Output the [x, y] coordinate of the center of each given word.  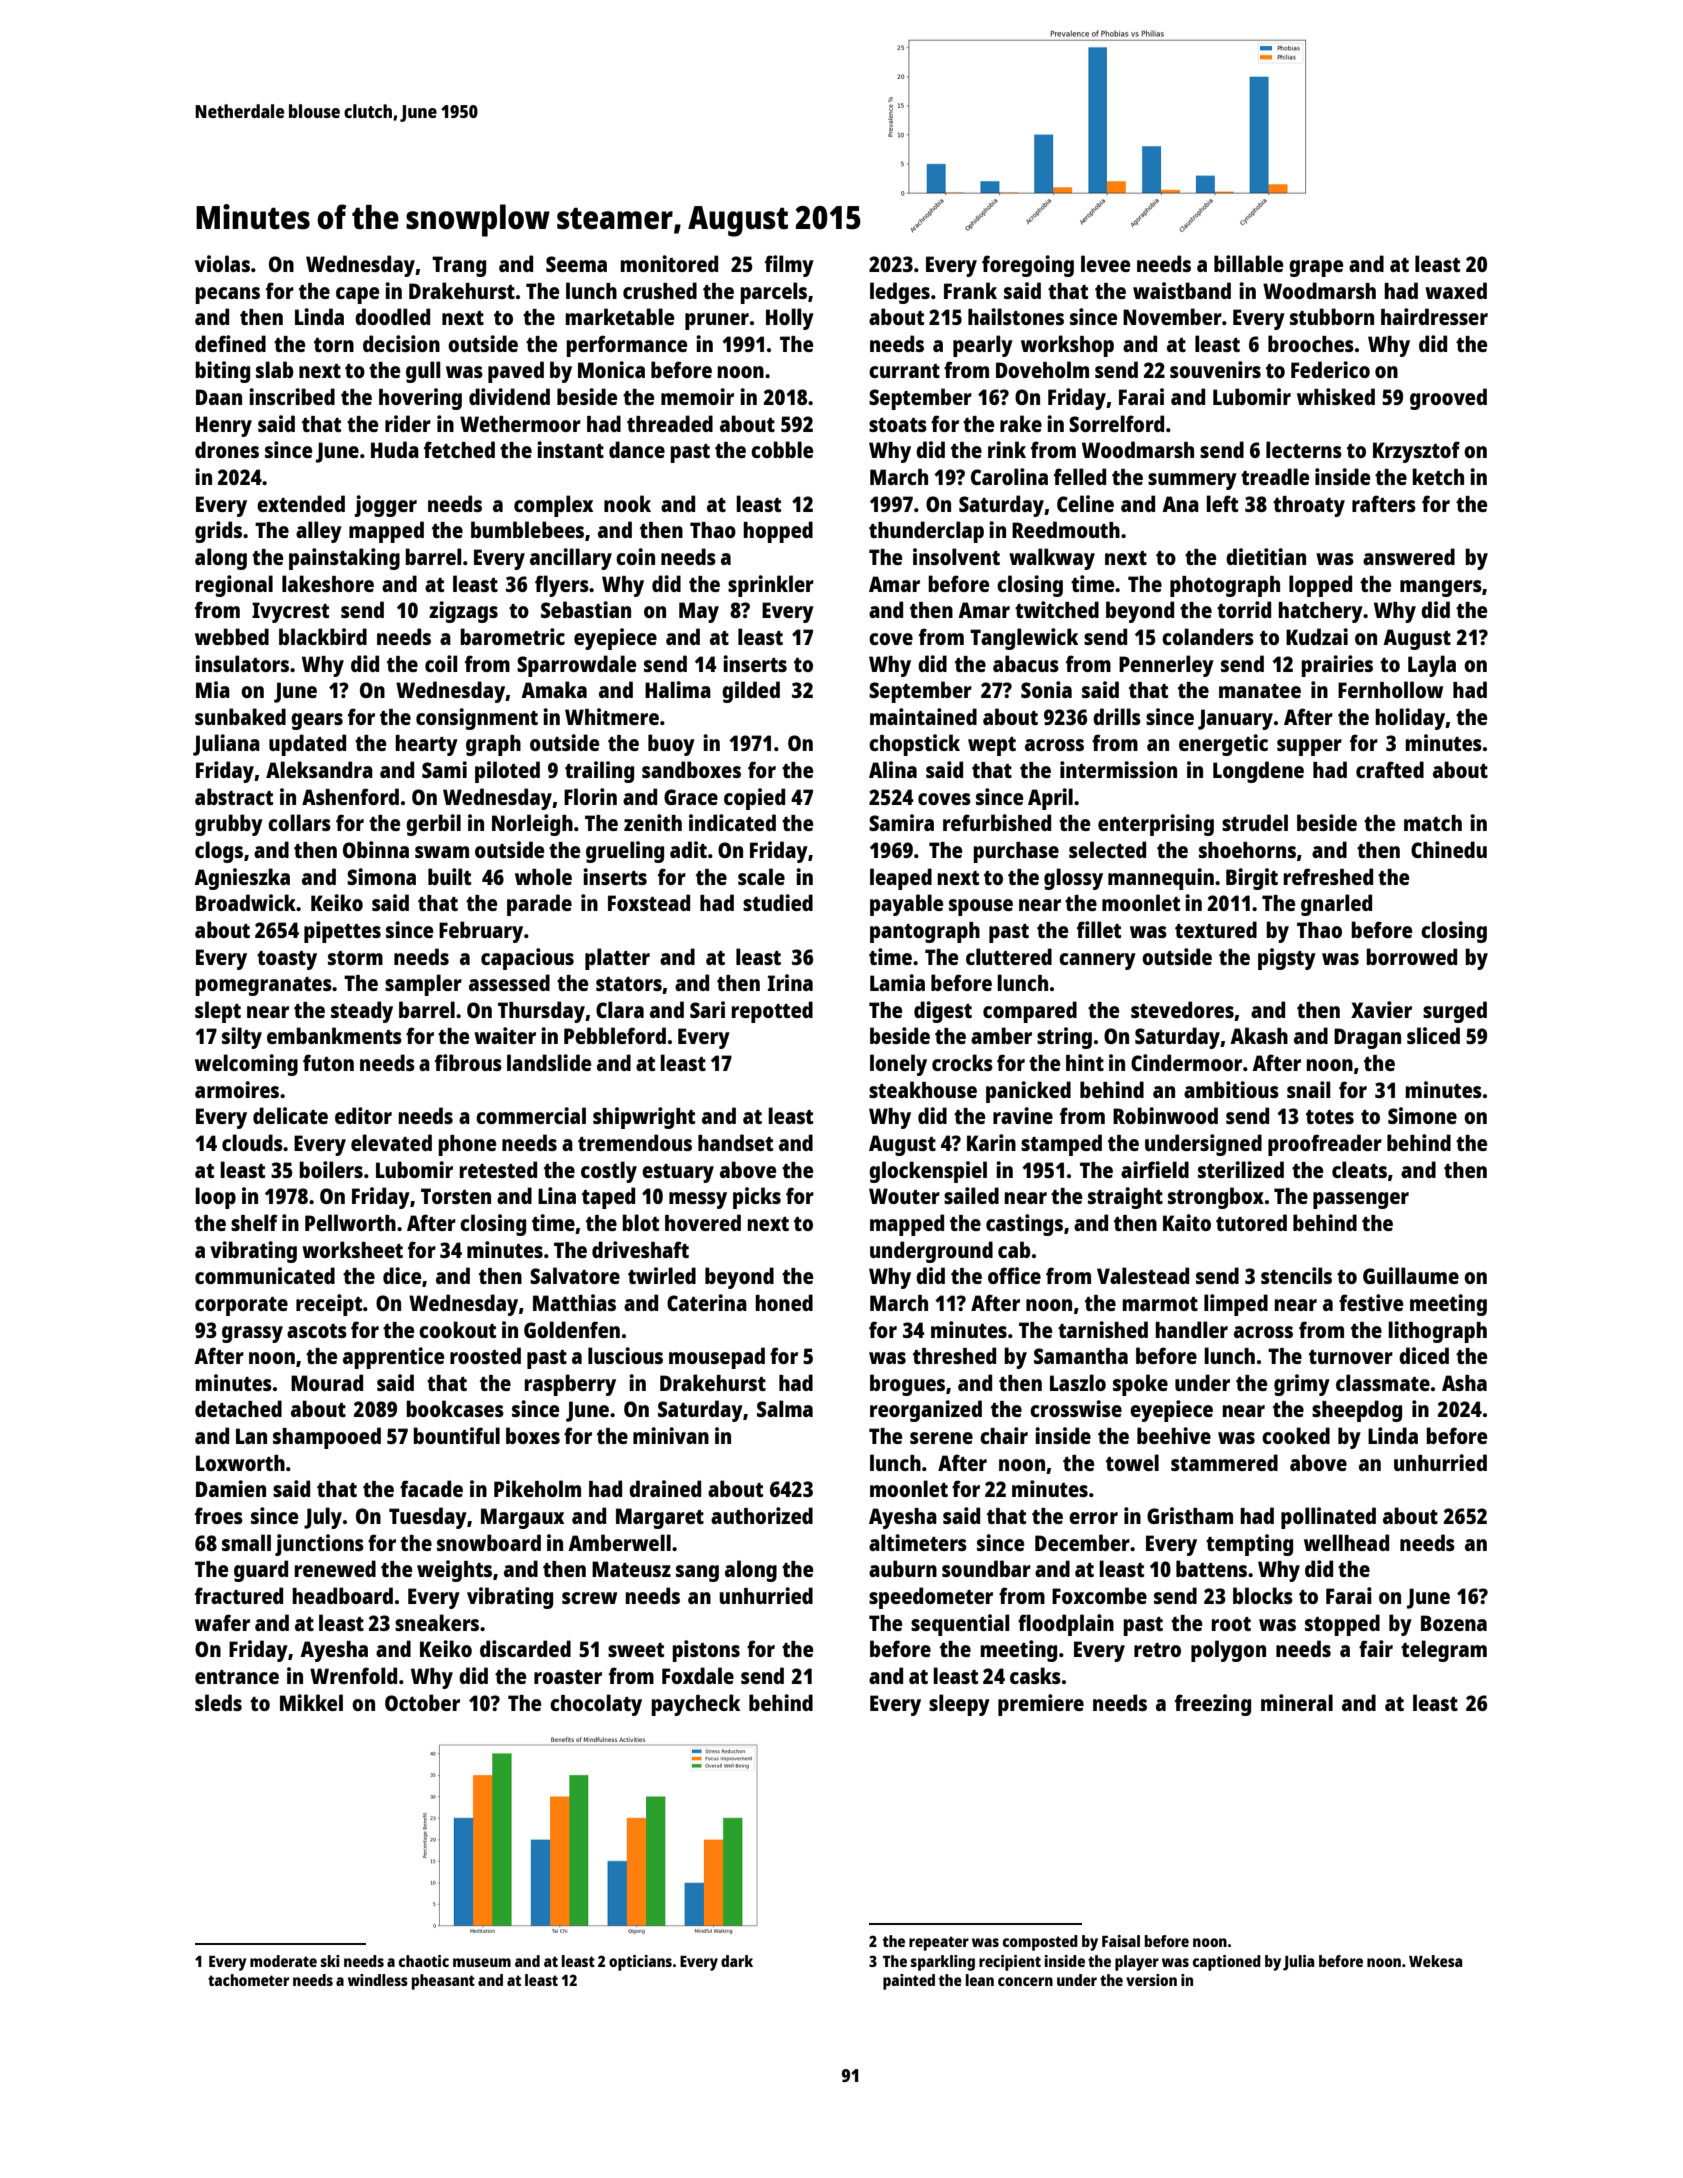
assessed [509, 982]
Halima [678, 689]
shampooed [327, 1438]
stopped [1342, 1625]
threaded [670, 423]
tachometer [248, 1980]
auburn [903, 1568]
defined [230, 343]
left [1222, 503]
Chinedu [1449, 849]
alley [319, 532]
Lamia [897, 982]
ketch [1438, 476]
